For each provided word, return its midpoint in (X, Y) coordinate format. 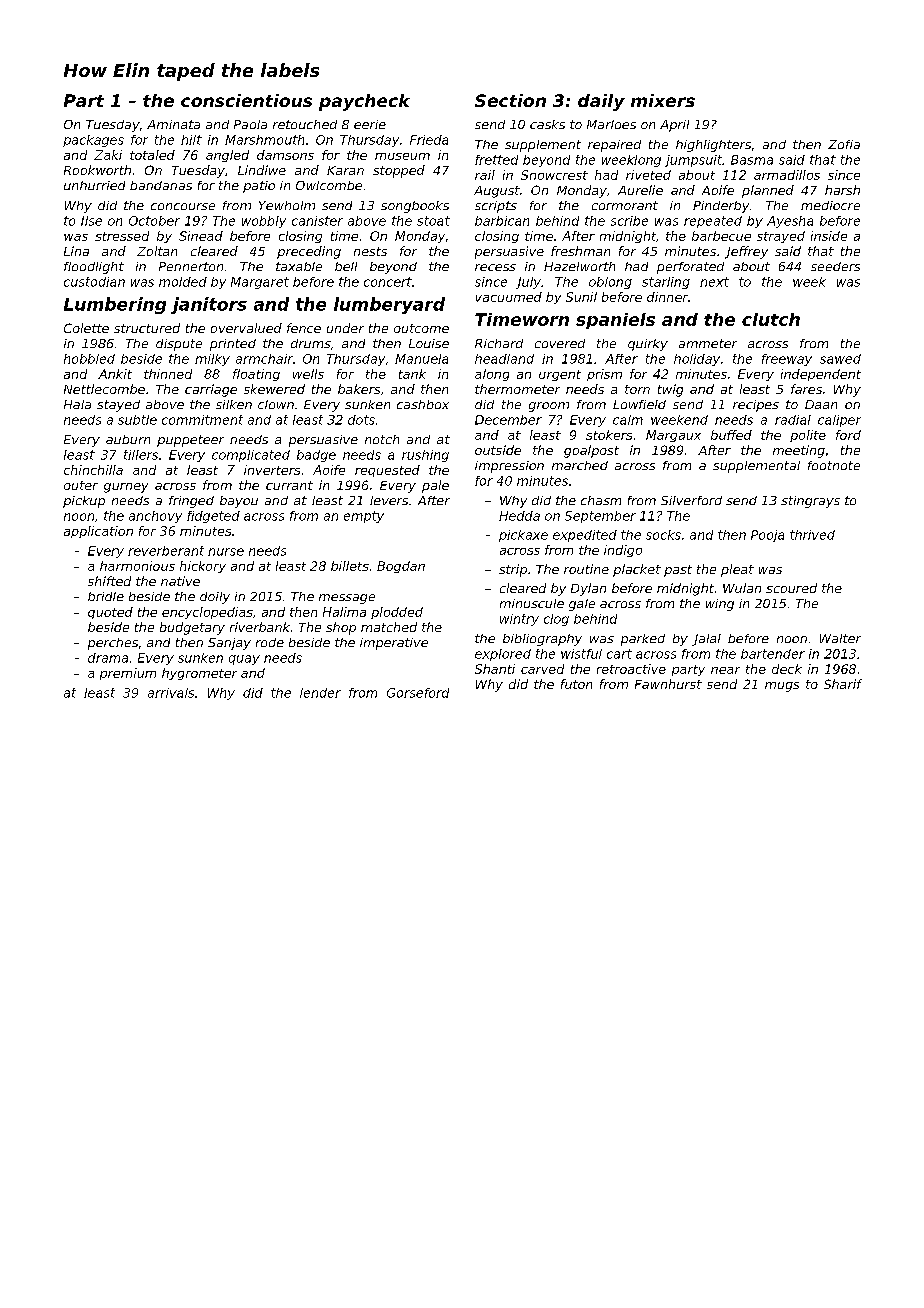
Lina (76, 251)
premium (128, 674)
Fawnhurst (668, 684)
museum (402, 156)
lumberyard (389, 305)
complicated (251, 456)
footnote (834, 465)
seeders (835, 266)
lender (320, 693)
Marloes (611, 124)
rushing (425, 456)
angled (227, 156)
